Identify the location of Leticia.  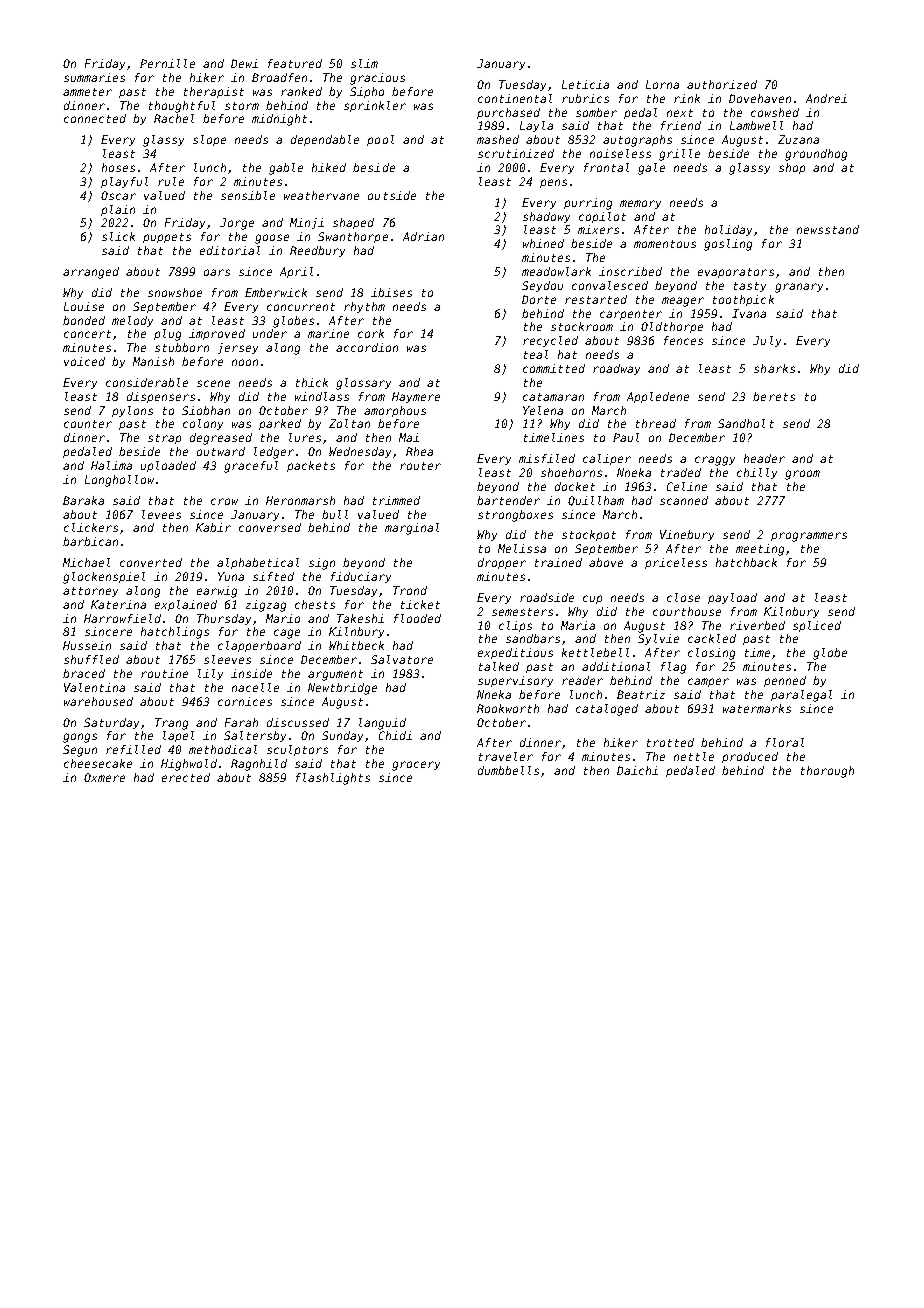
(585, 84).
